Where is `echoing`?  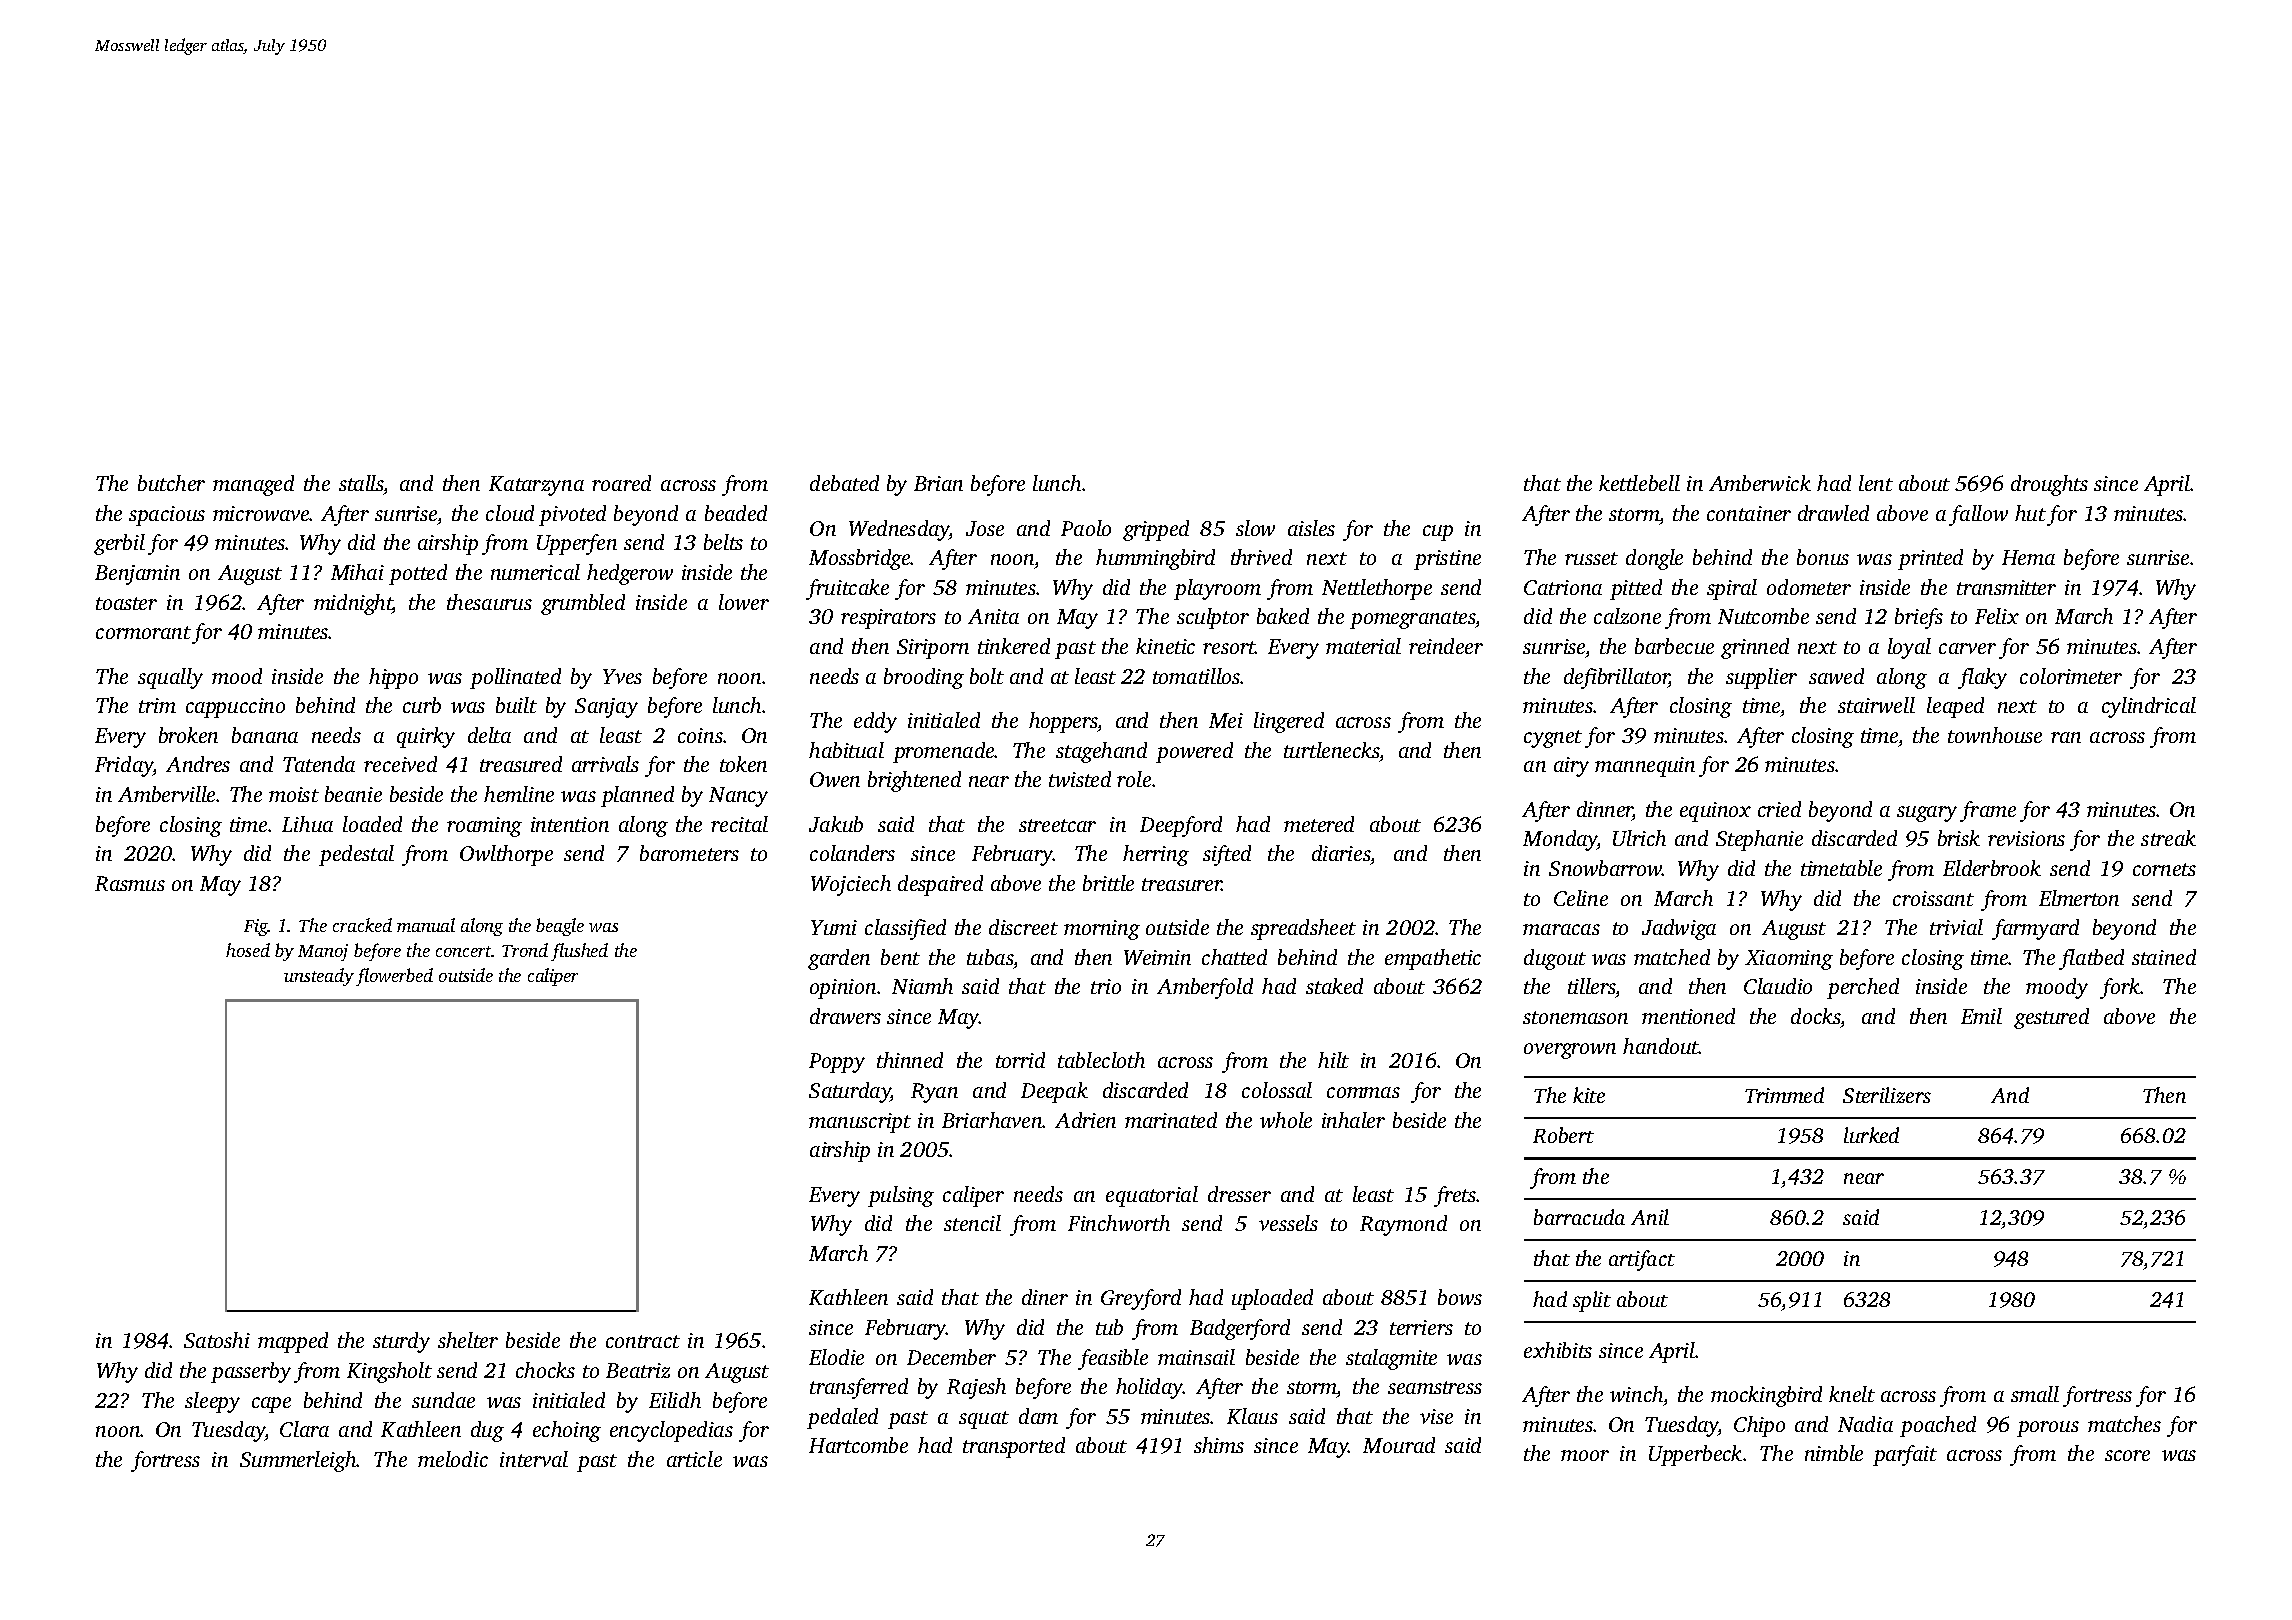
echoing is located at coordinates (567, 1431).
